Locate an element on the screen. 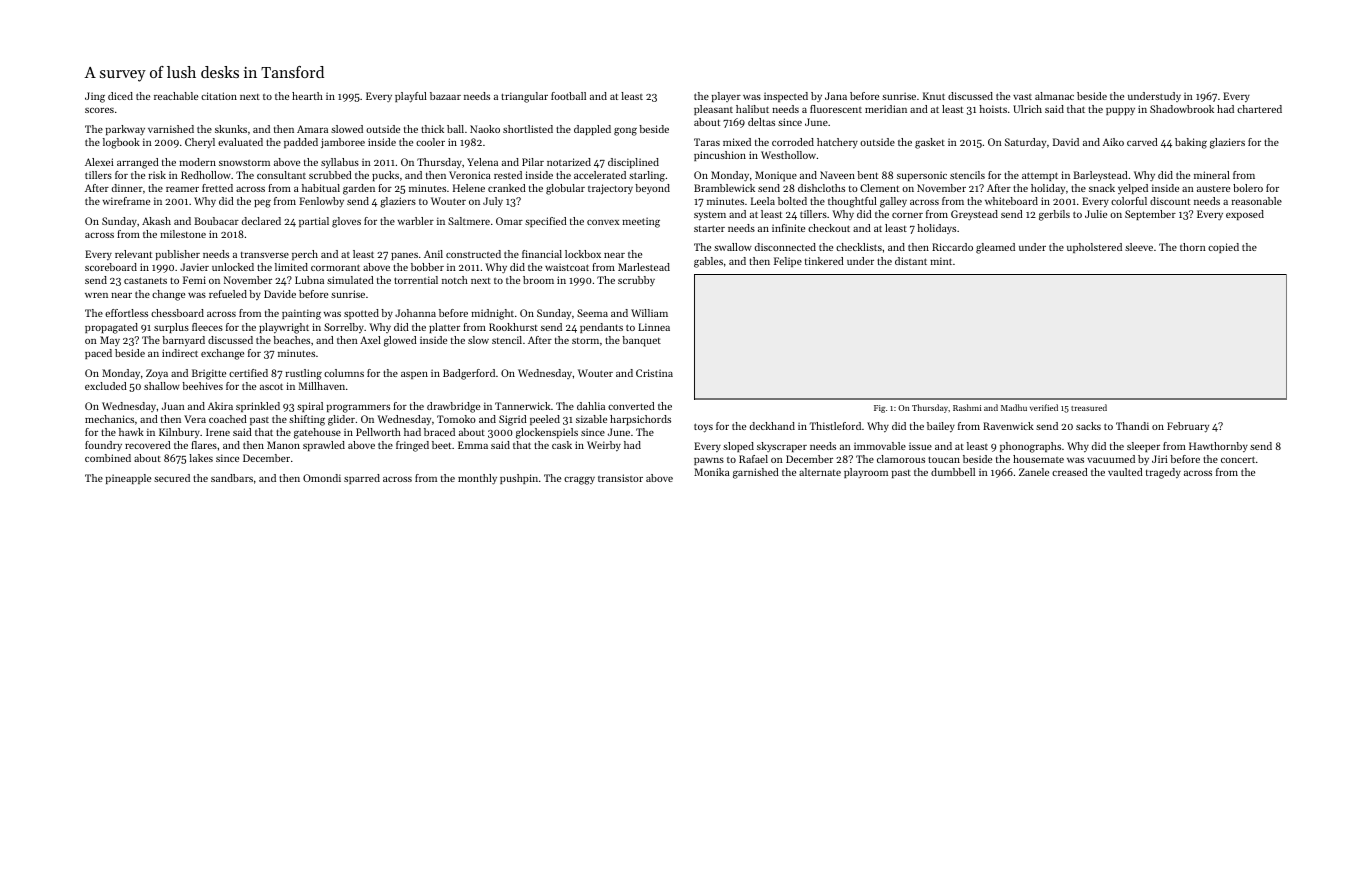 This screenshot has width=1372, height=887. padded is located at coordinates (301, 143).
